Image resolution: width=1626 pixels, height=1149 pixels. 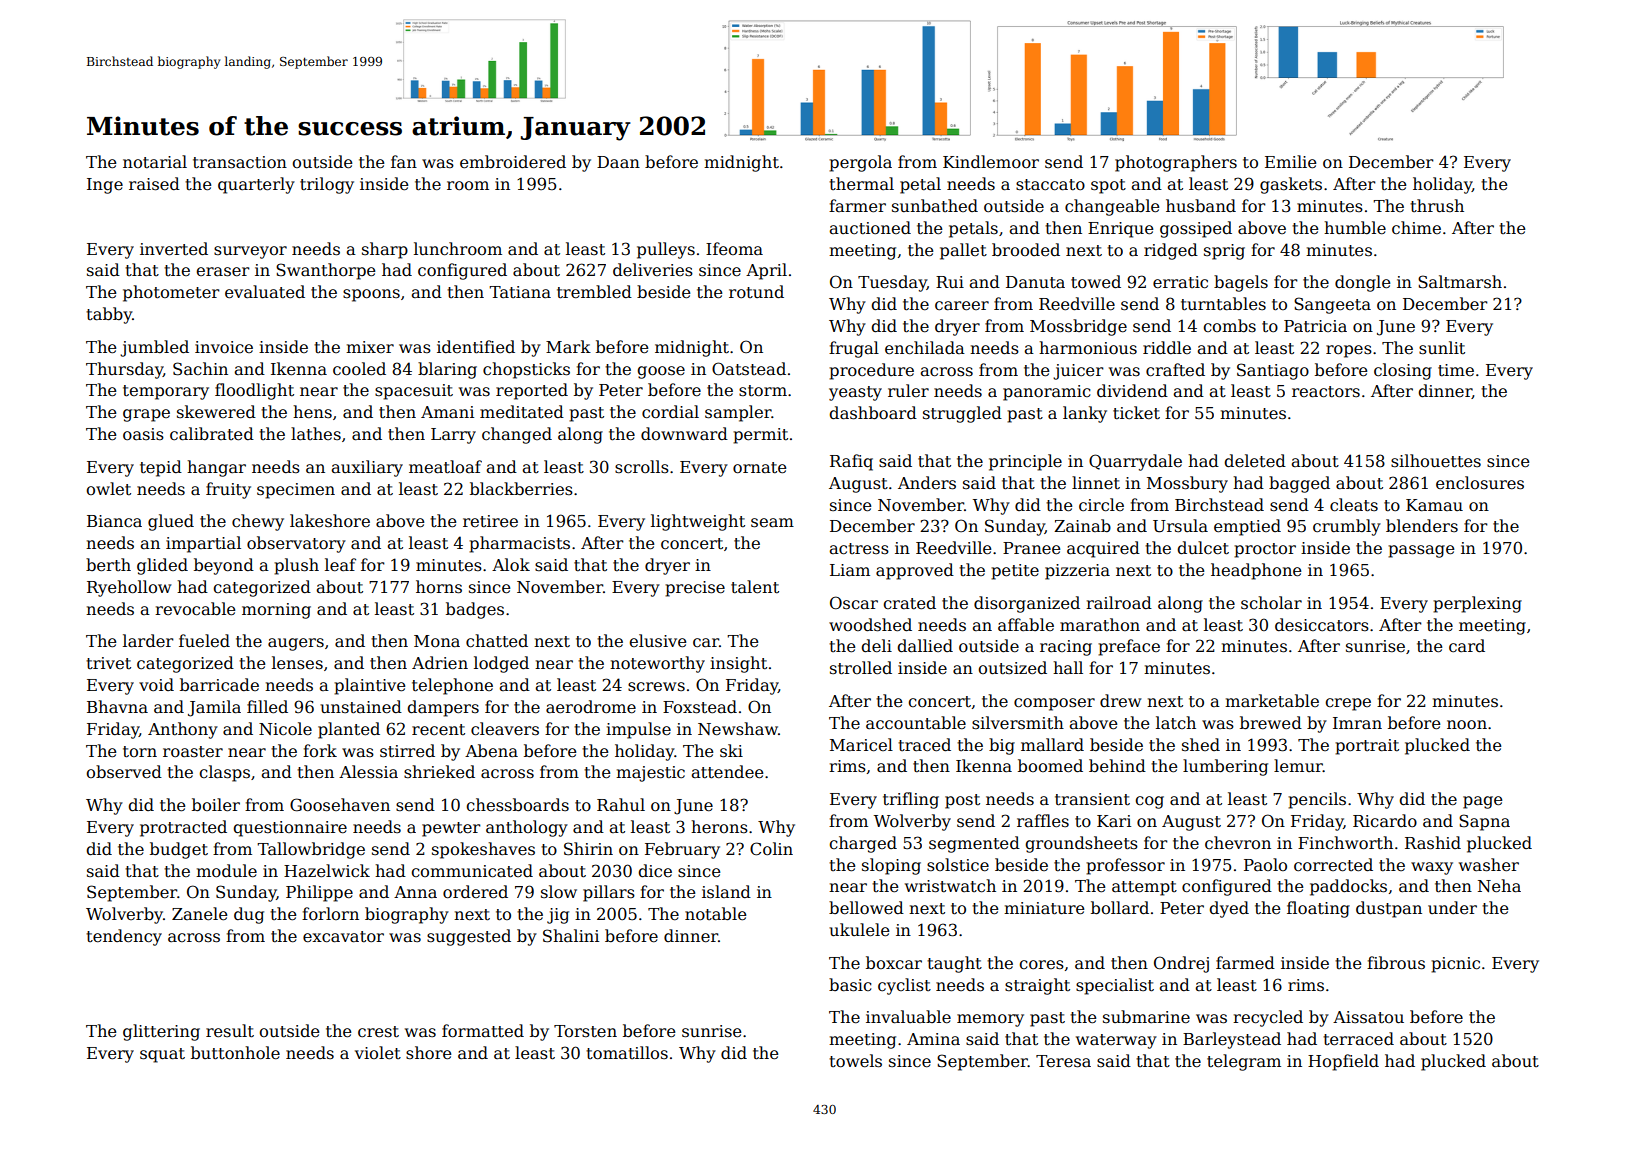 What do you see at coordinates (166, 392) in the screenshot?
I see `temporary` at bounding box center [166, 392].
